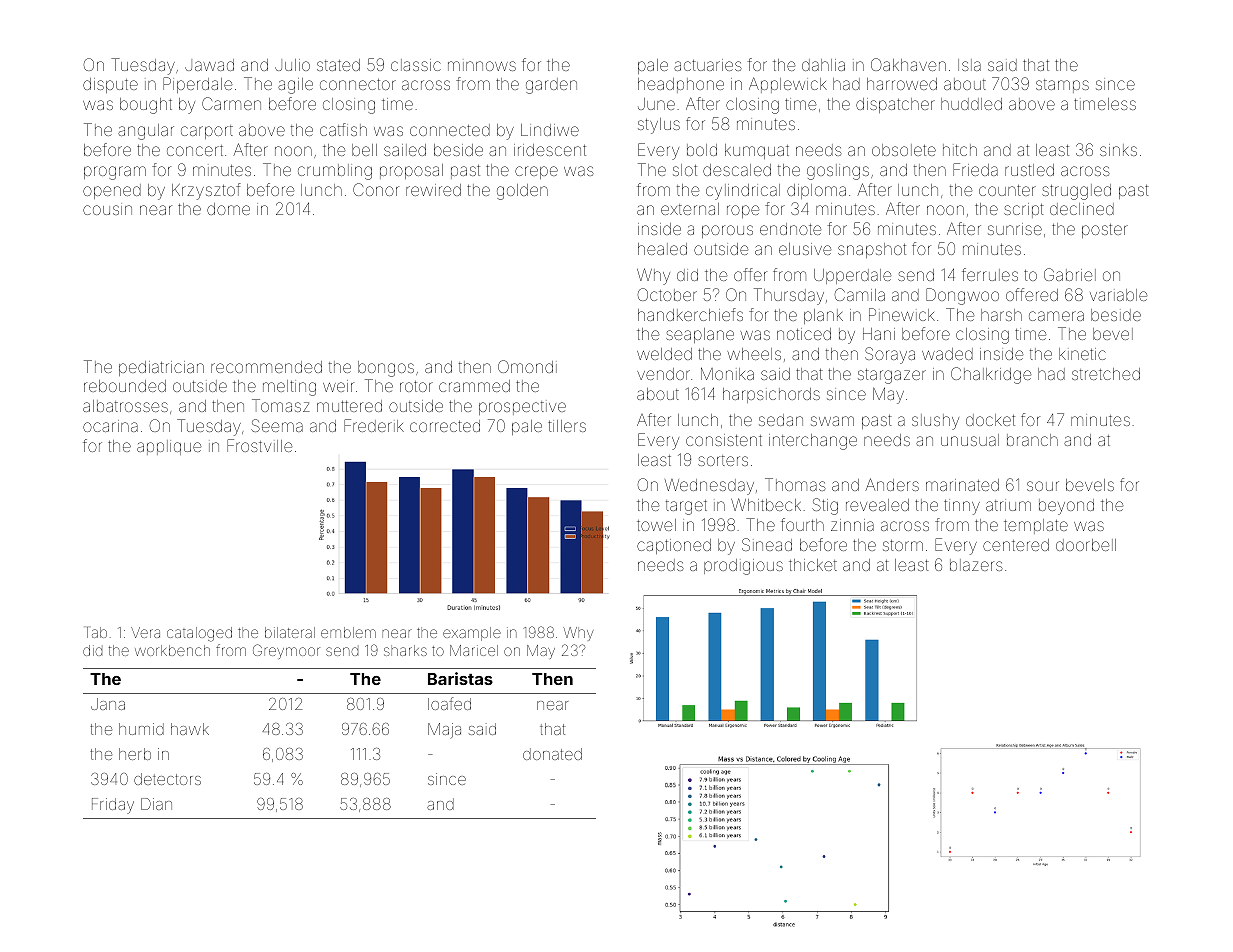 The image size is (1233, 952). What do you see at coordinates (969, 65) in the screenshot?
I see `Isla` at bounding box center [969, 65].
